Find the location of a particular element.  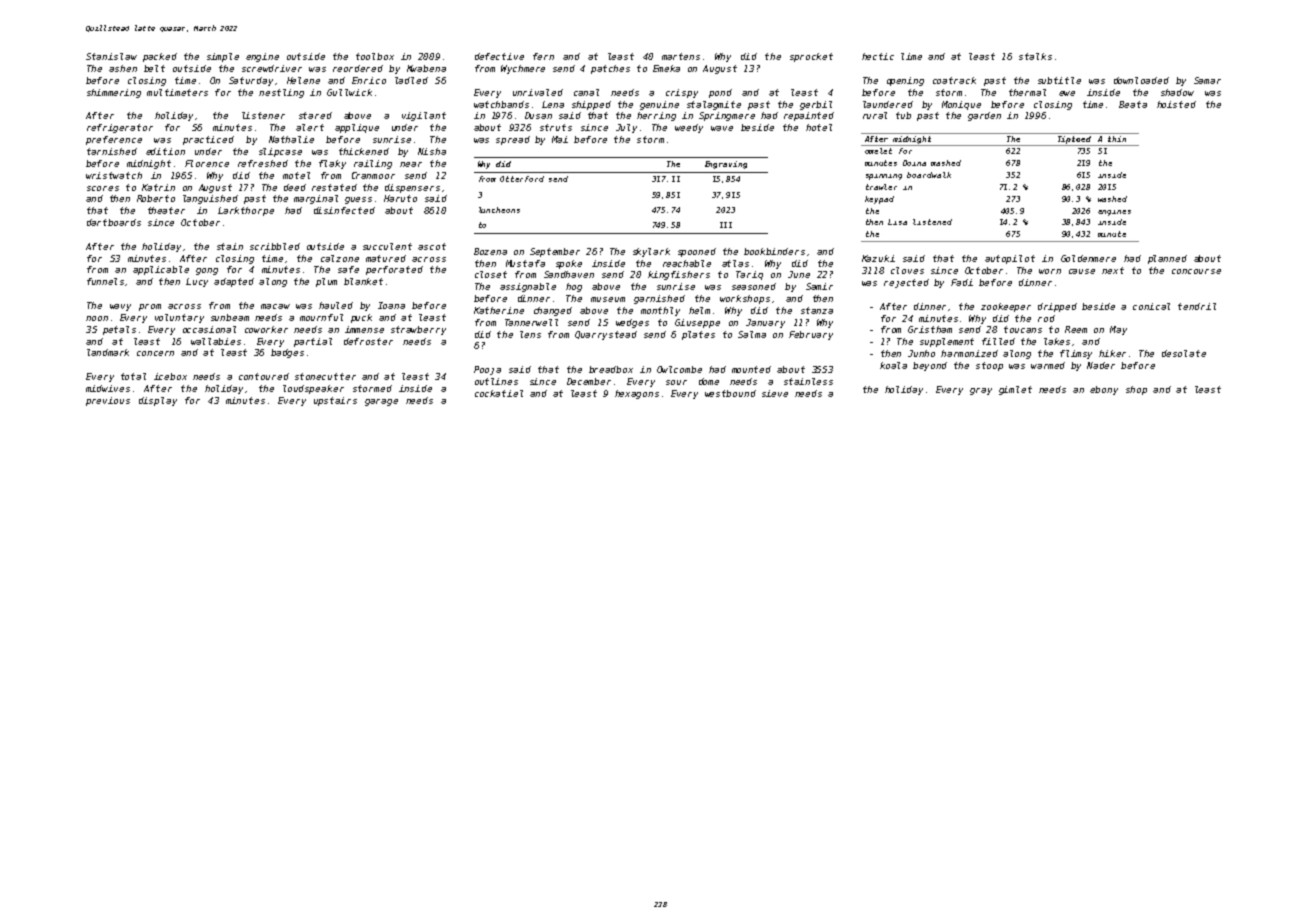

icebox is located at coordinates (170, 376).
